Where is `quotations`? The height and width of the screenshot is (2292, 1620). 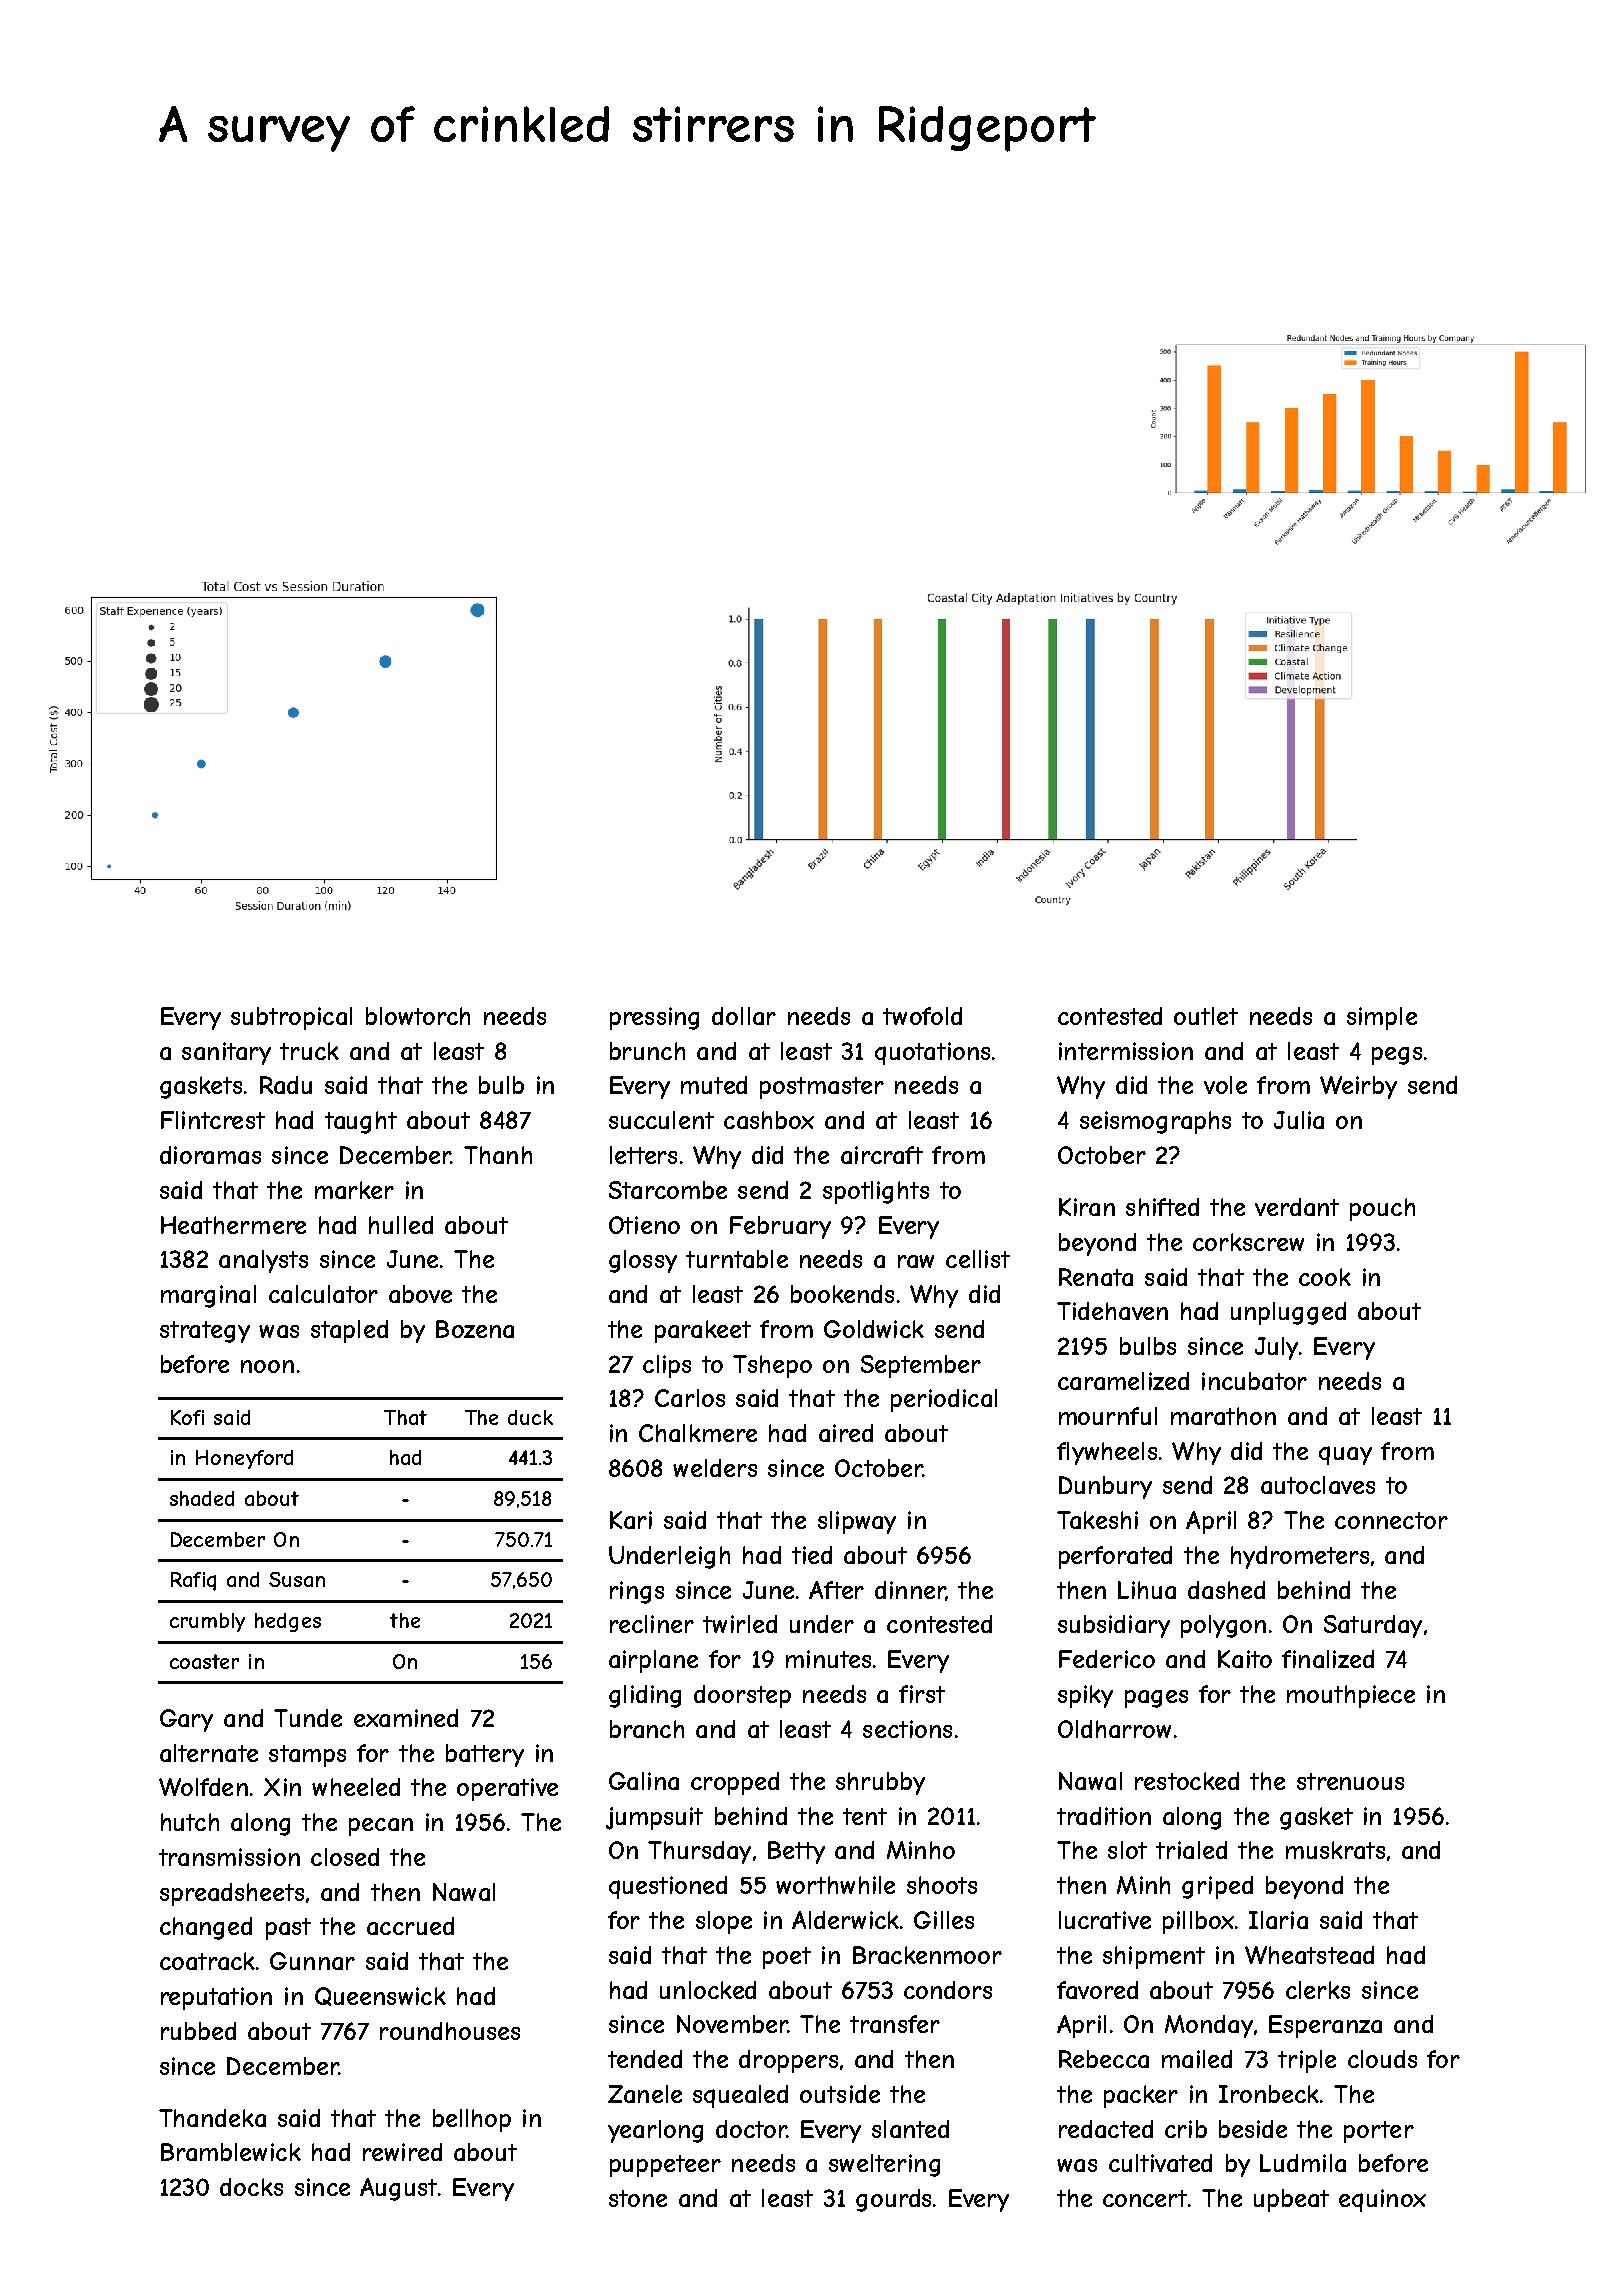 quotations is located at coordinates (932, 1053).
